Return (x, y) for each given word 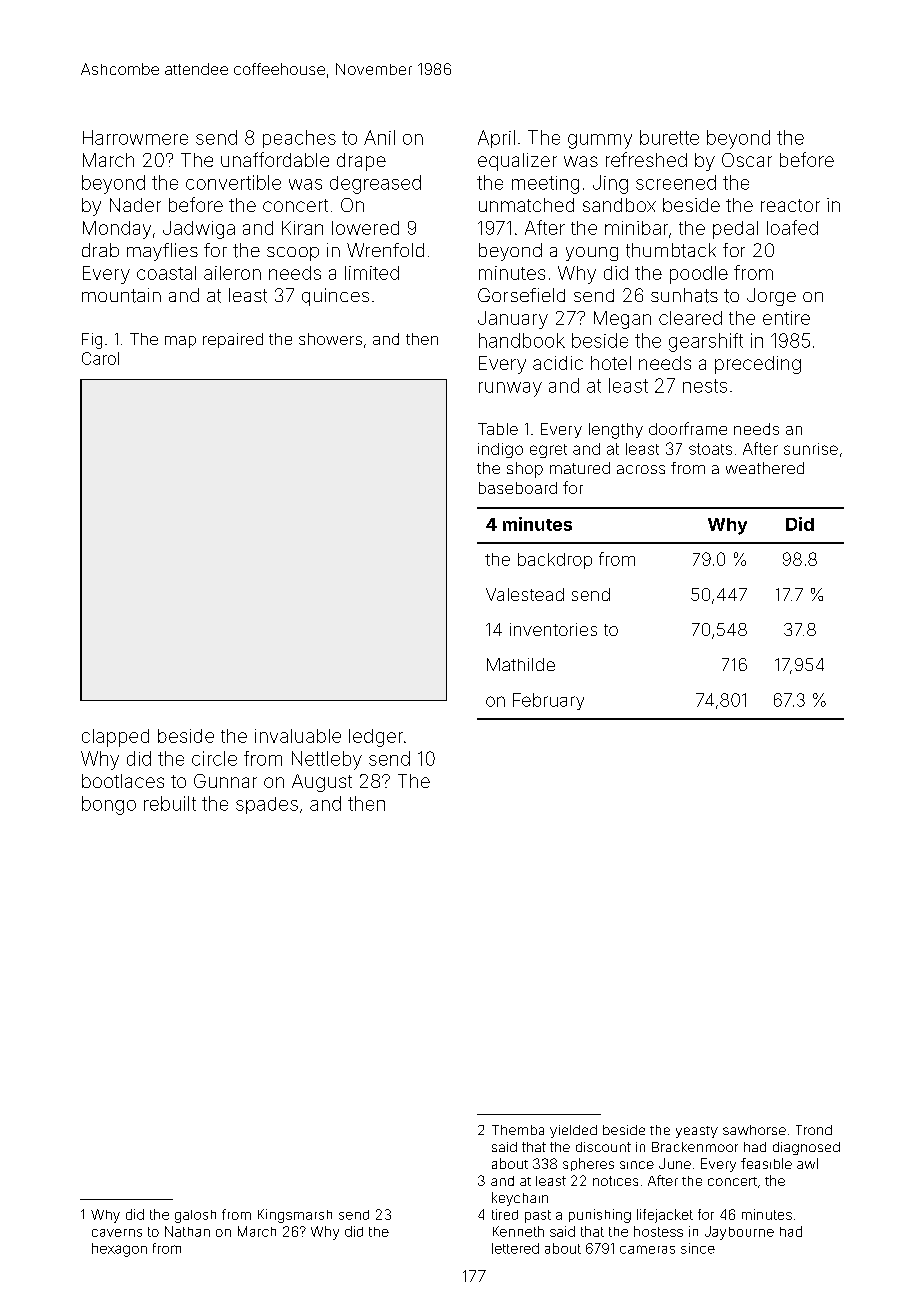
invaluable (298, 736)
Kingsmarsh (295, 1216)
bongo (109, 805)
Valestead (525, 594)
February (548, 701)
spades (267, 805)
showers (330, 339)
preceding (758, 365)
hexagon (119, 1250)
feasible (766, 1163)
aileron (232, 273)
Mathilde (521, 664)
